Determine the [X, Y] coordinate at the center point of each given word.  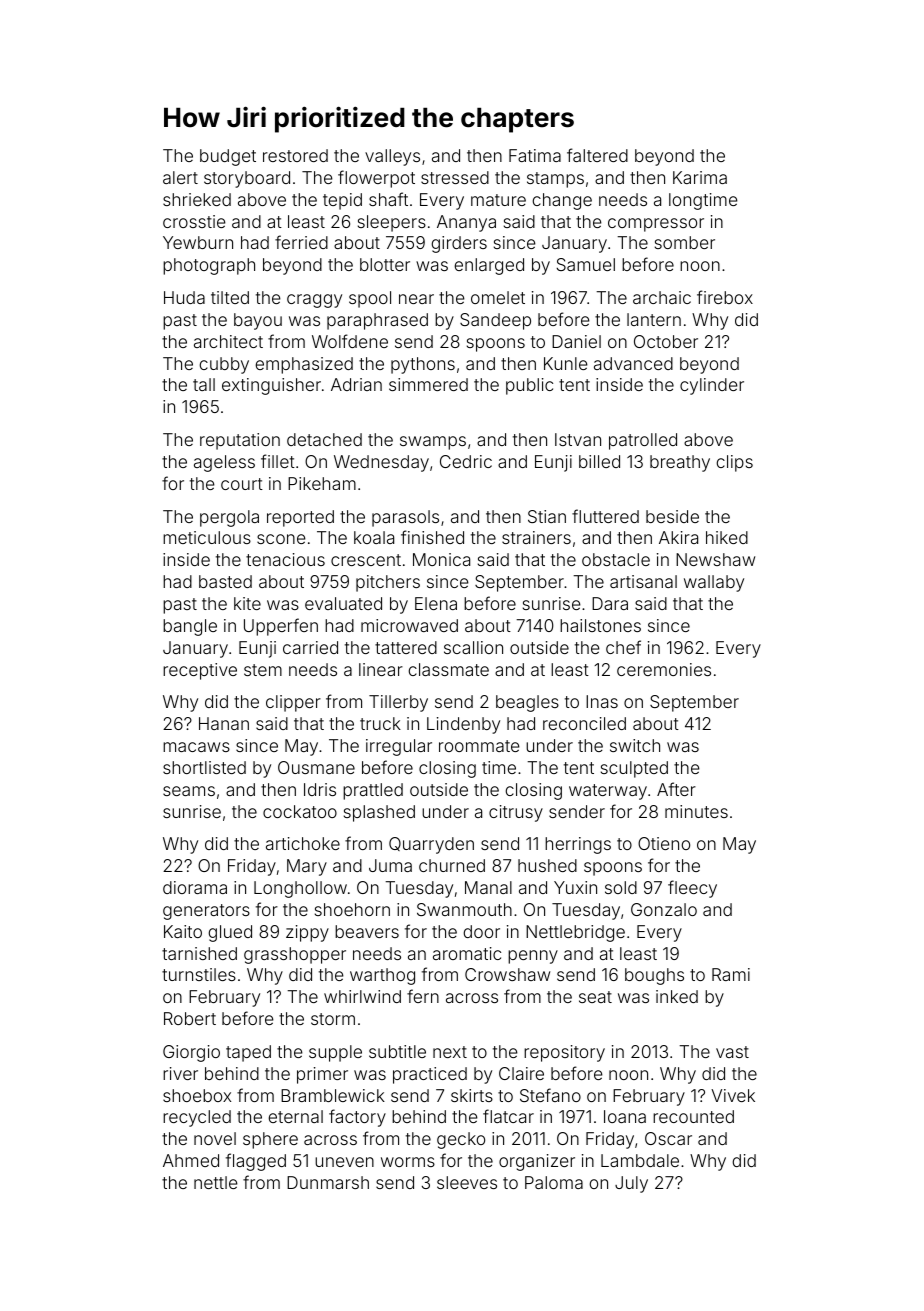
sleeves [467, 1182]
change [562, 201]
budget [228, 157]
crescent [366, 560]
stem [263, 670]
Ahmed [191, 1160]
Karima [700, 177]
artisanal [643, 581]
